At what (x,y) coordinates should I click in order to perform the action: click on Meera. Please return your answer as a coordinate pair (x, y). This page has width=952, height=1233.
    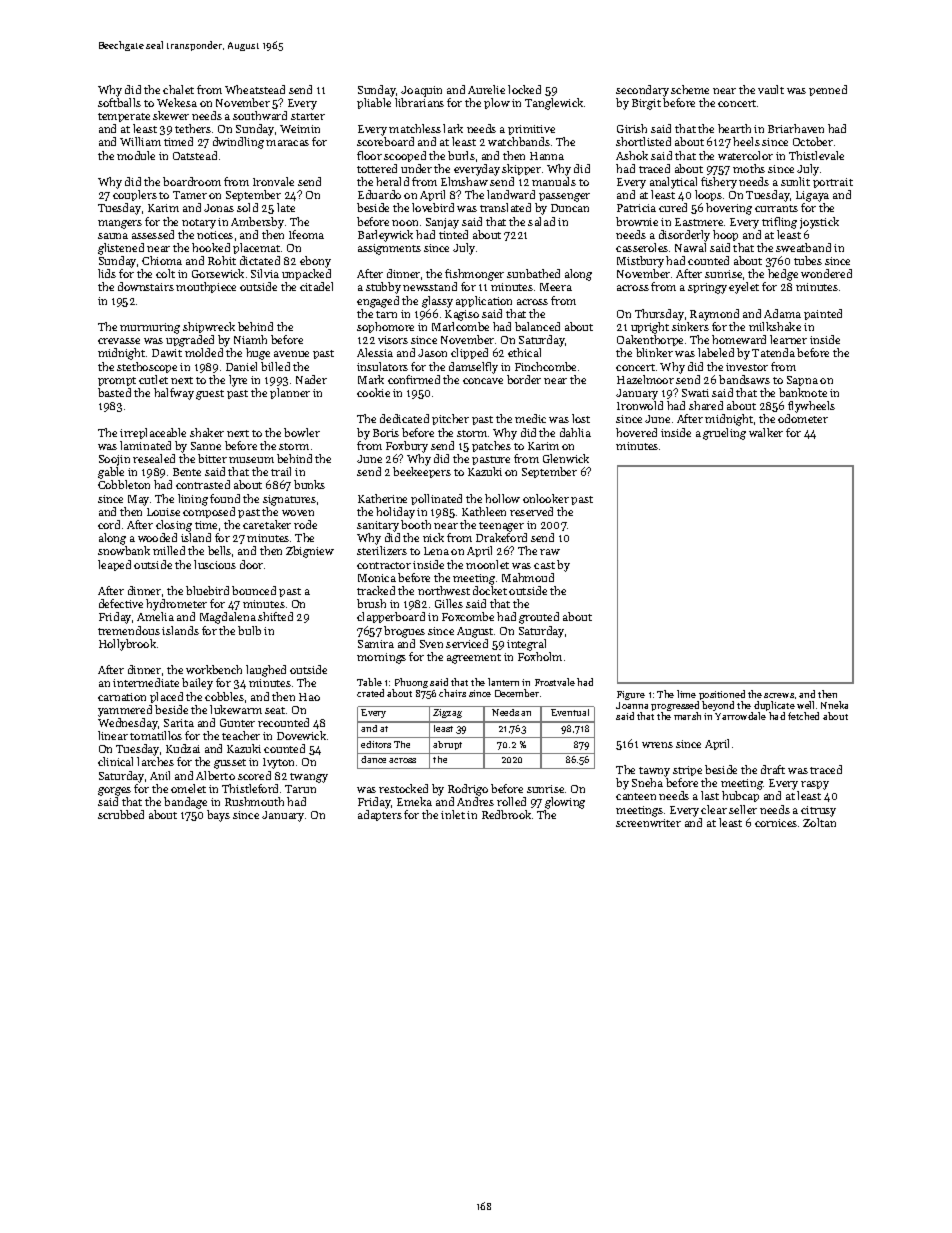
    Looking at the image, I should click on (556, 287).
